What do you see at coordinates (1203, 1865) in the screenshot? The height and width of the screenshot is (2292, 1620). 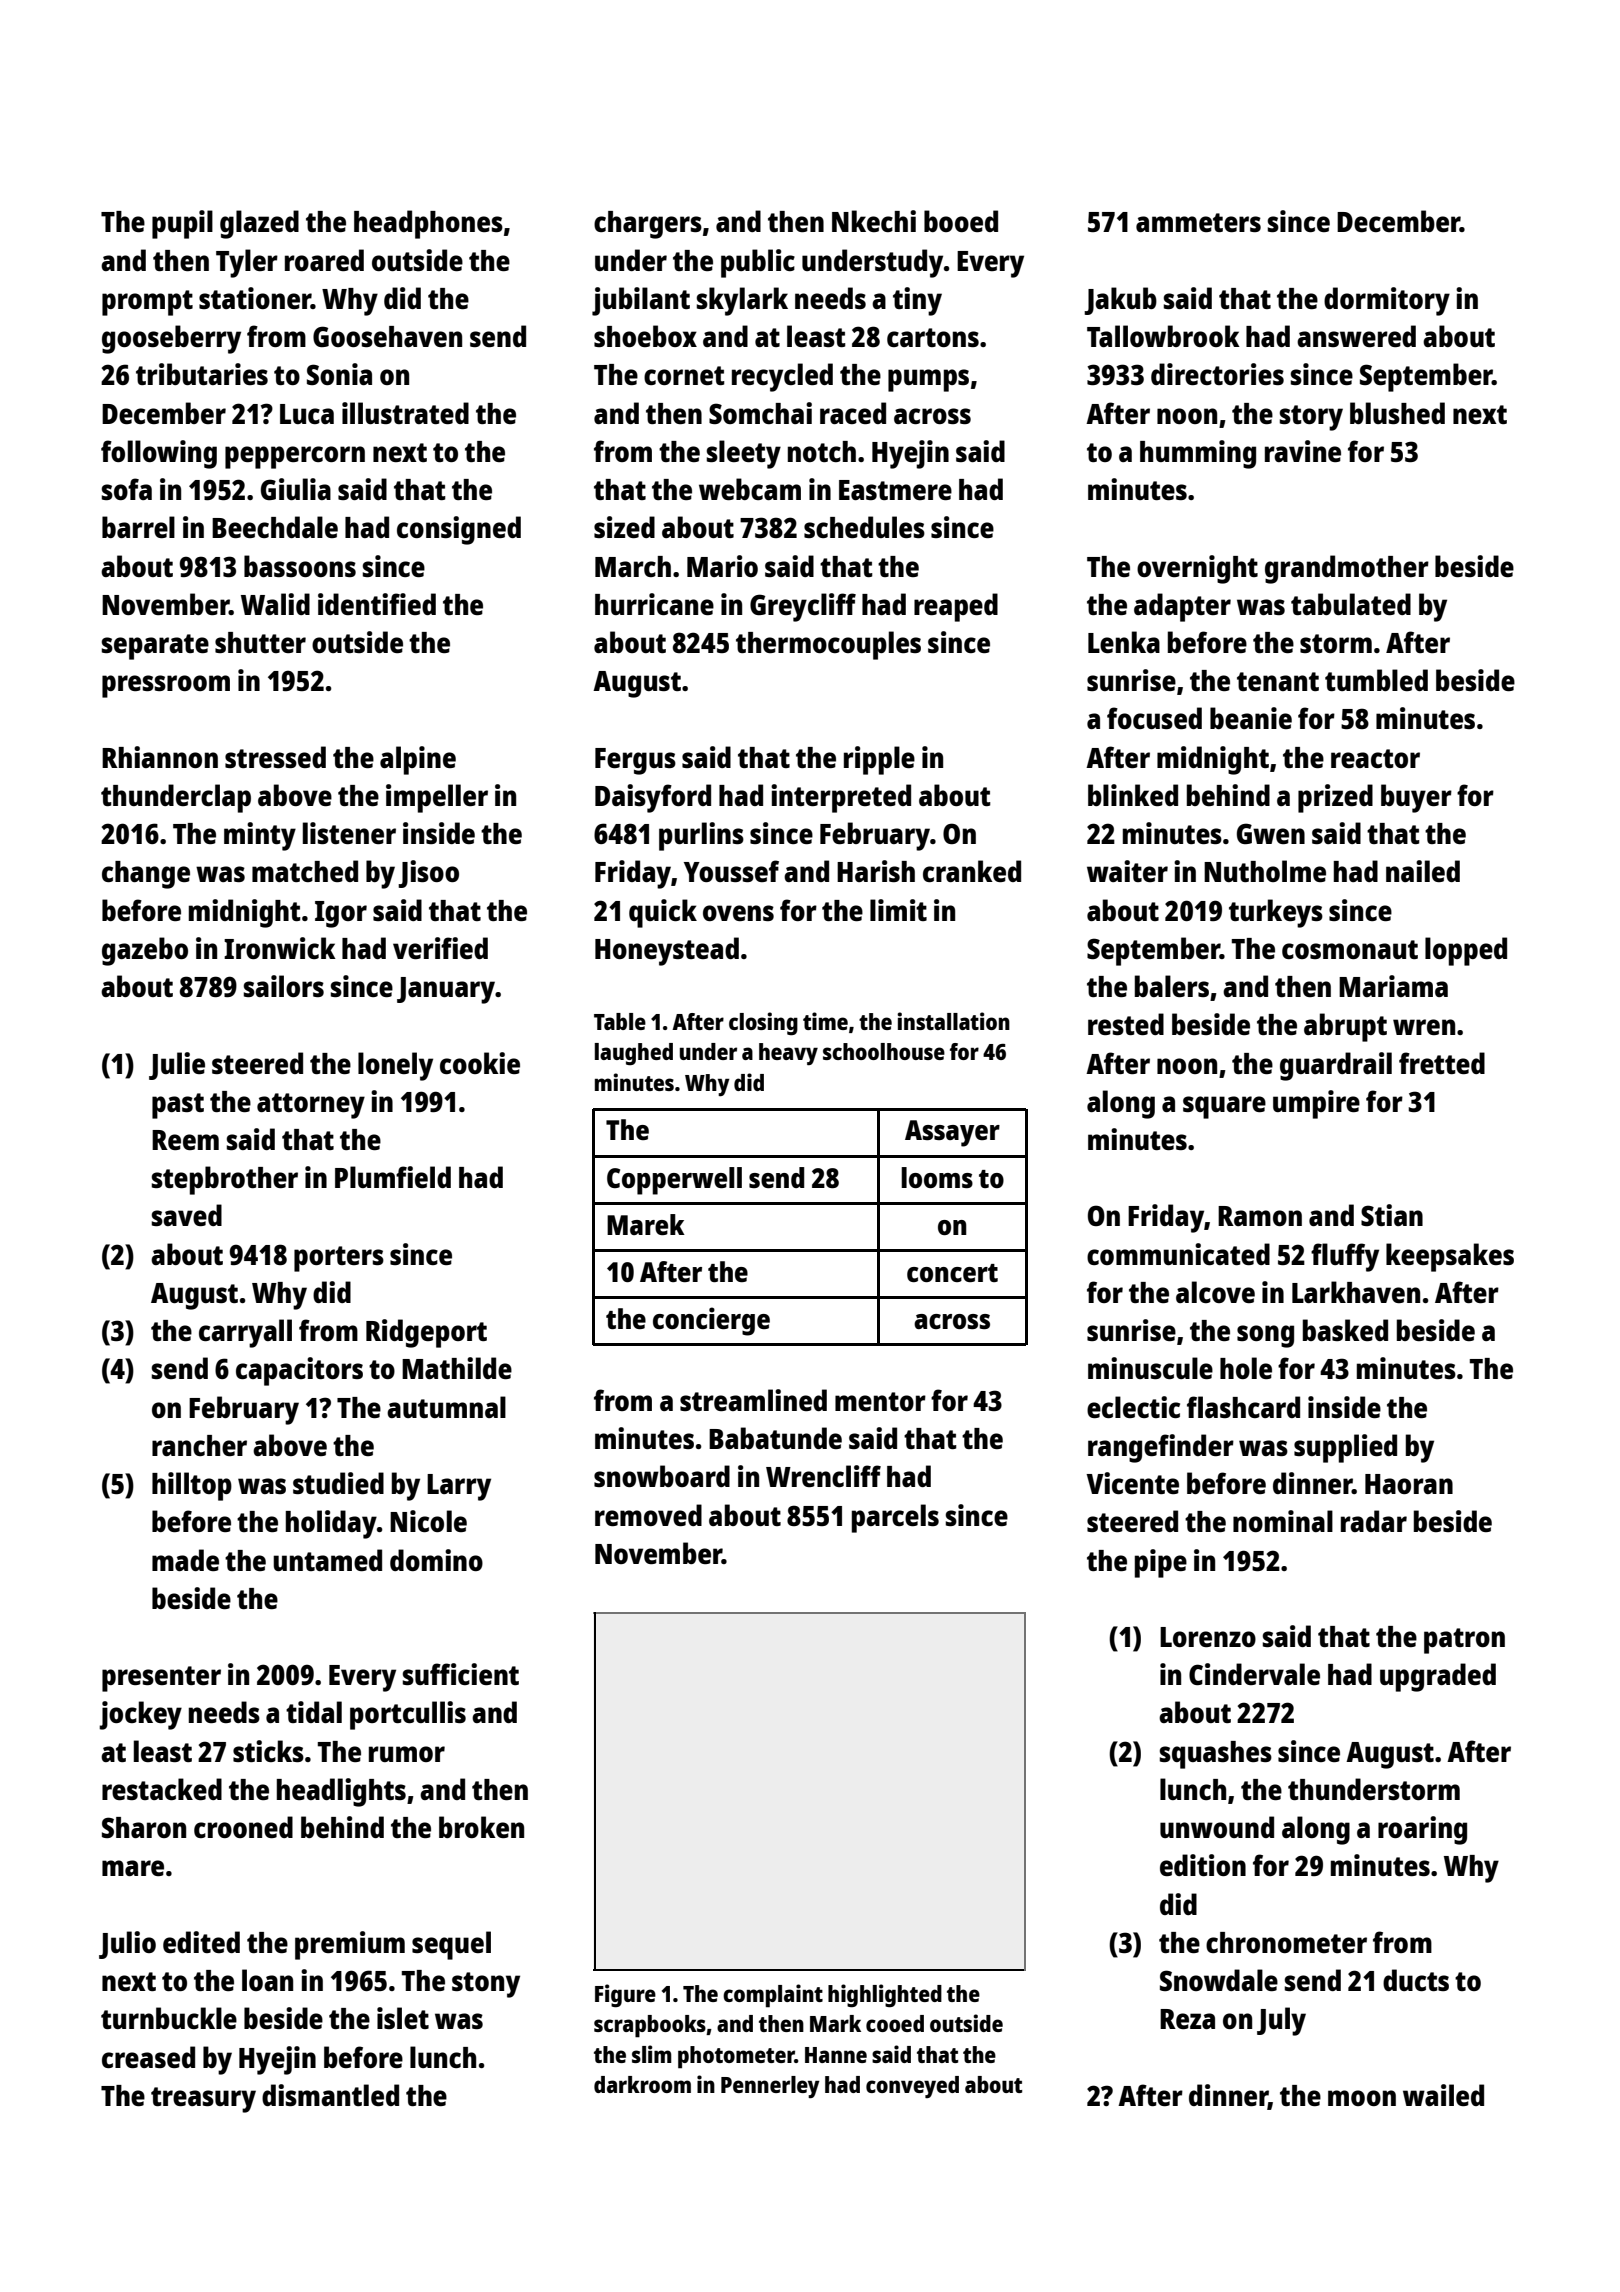 I see `edition` at bounding box center [1203, 1865].
